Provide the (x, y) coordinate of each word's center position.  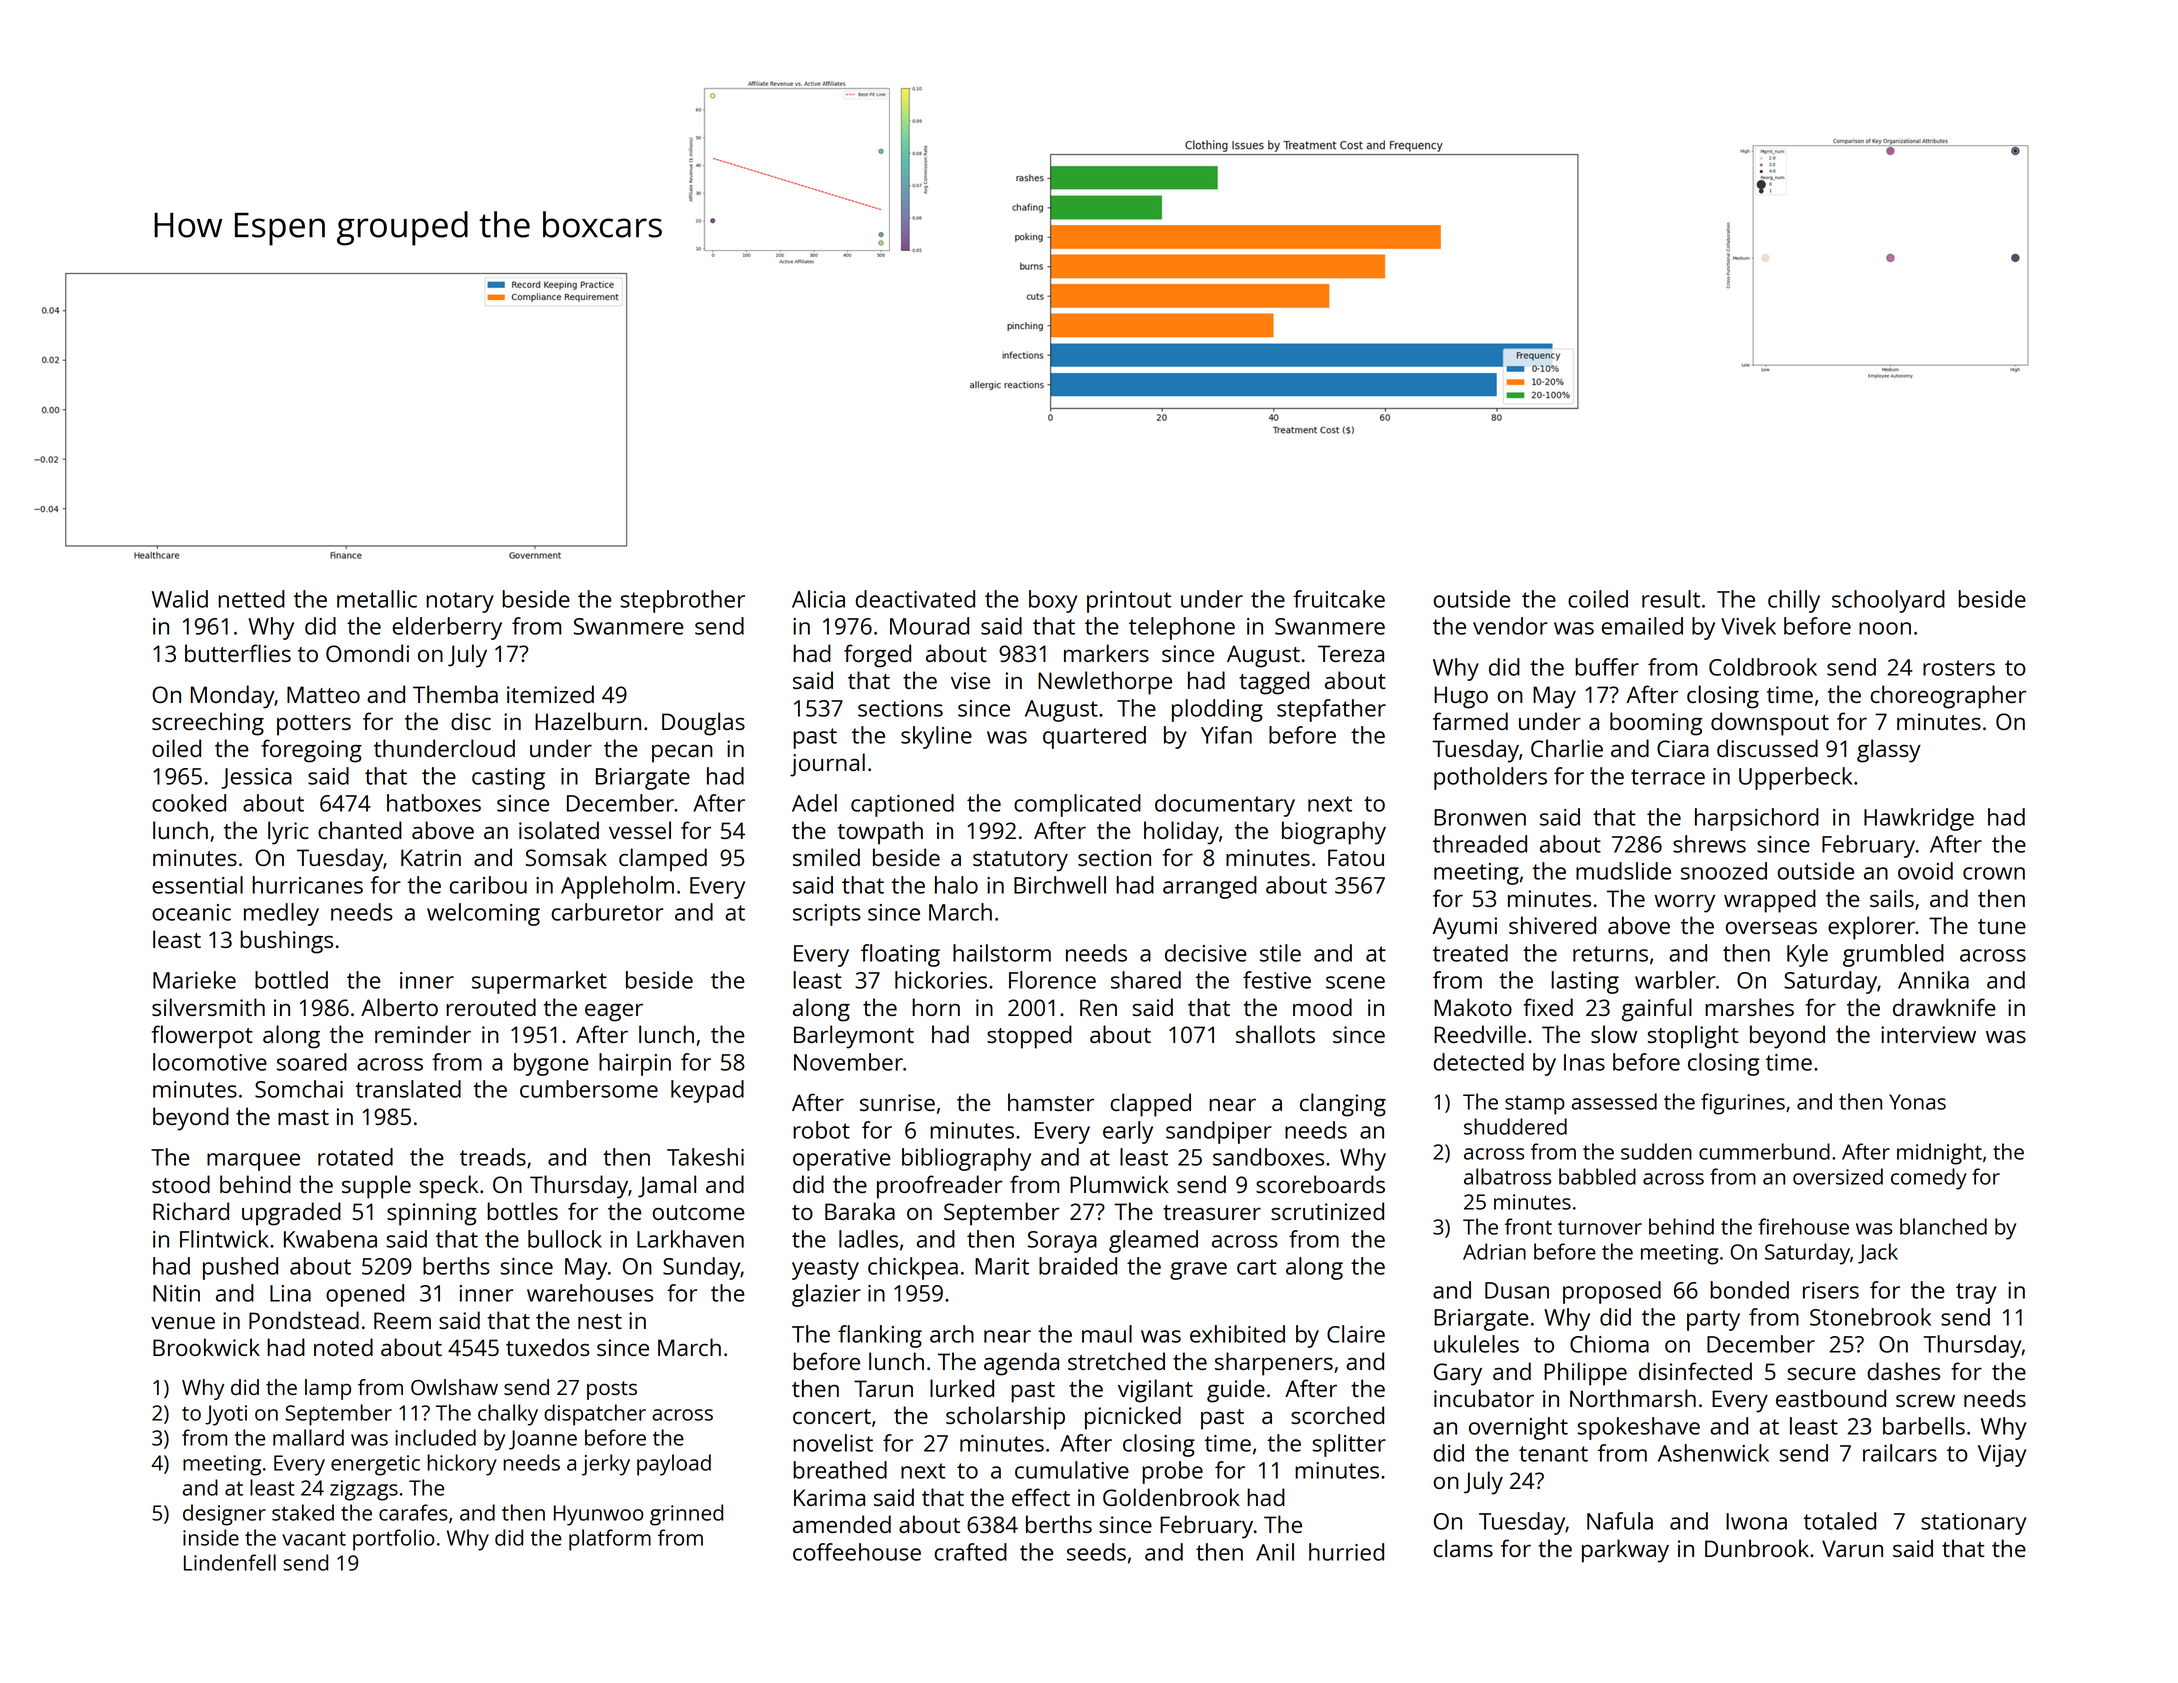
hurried (1346, 1552)
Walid (180, 599)
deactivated (915, 599)
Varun (1852, 1548)
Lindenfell (230, 1562)
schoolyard (1888, 601)
